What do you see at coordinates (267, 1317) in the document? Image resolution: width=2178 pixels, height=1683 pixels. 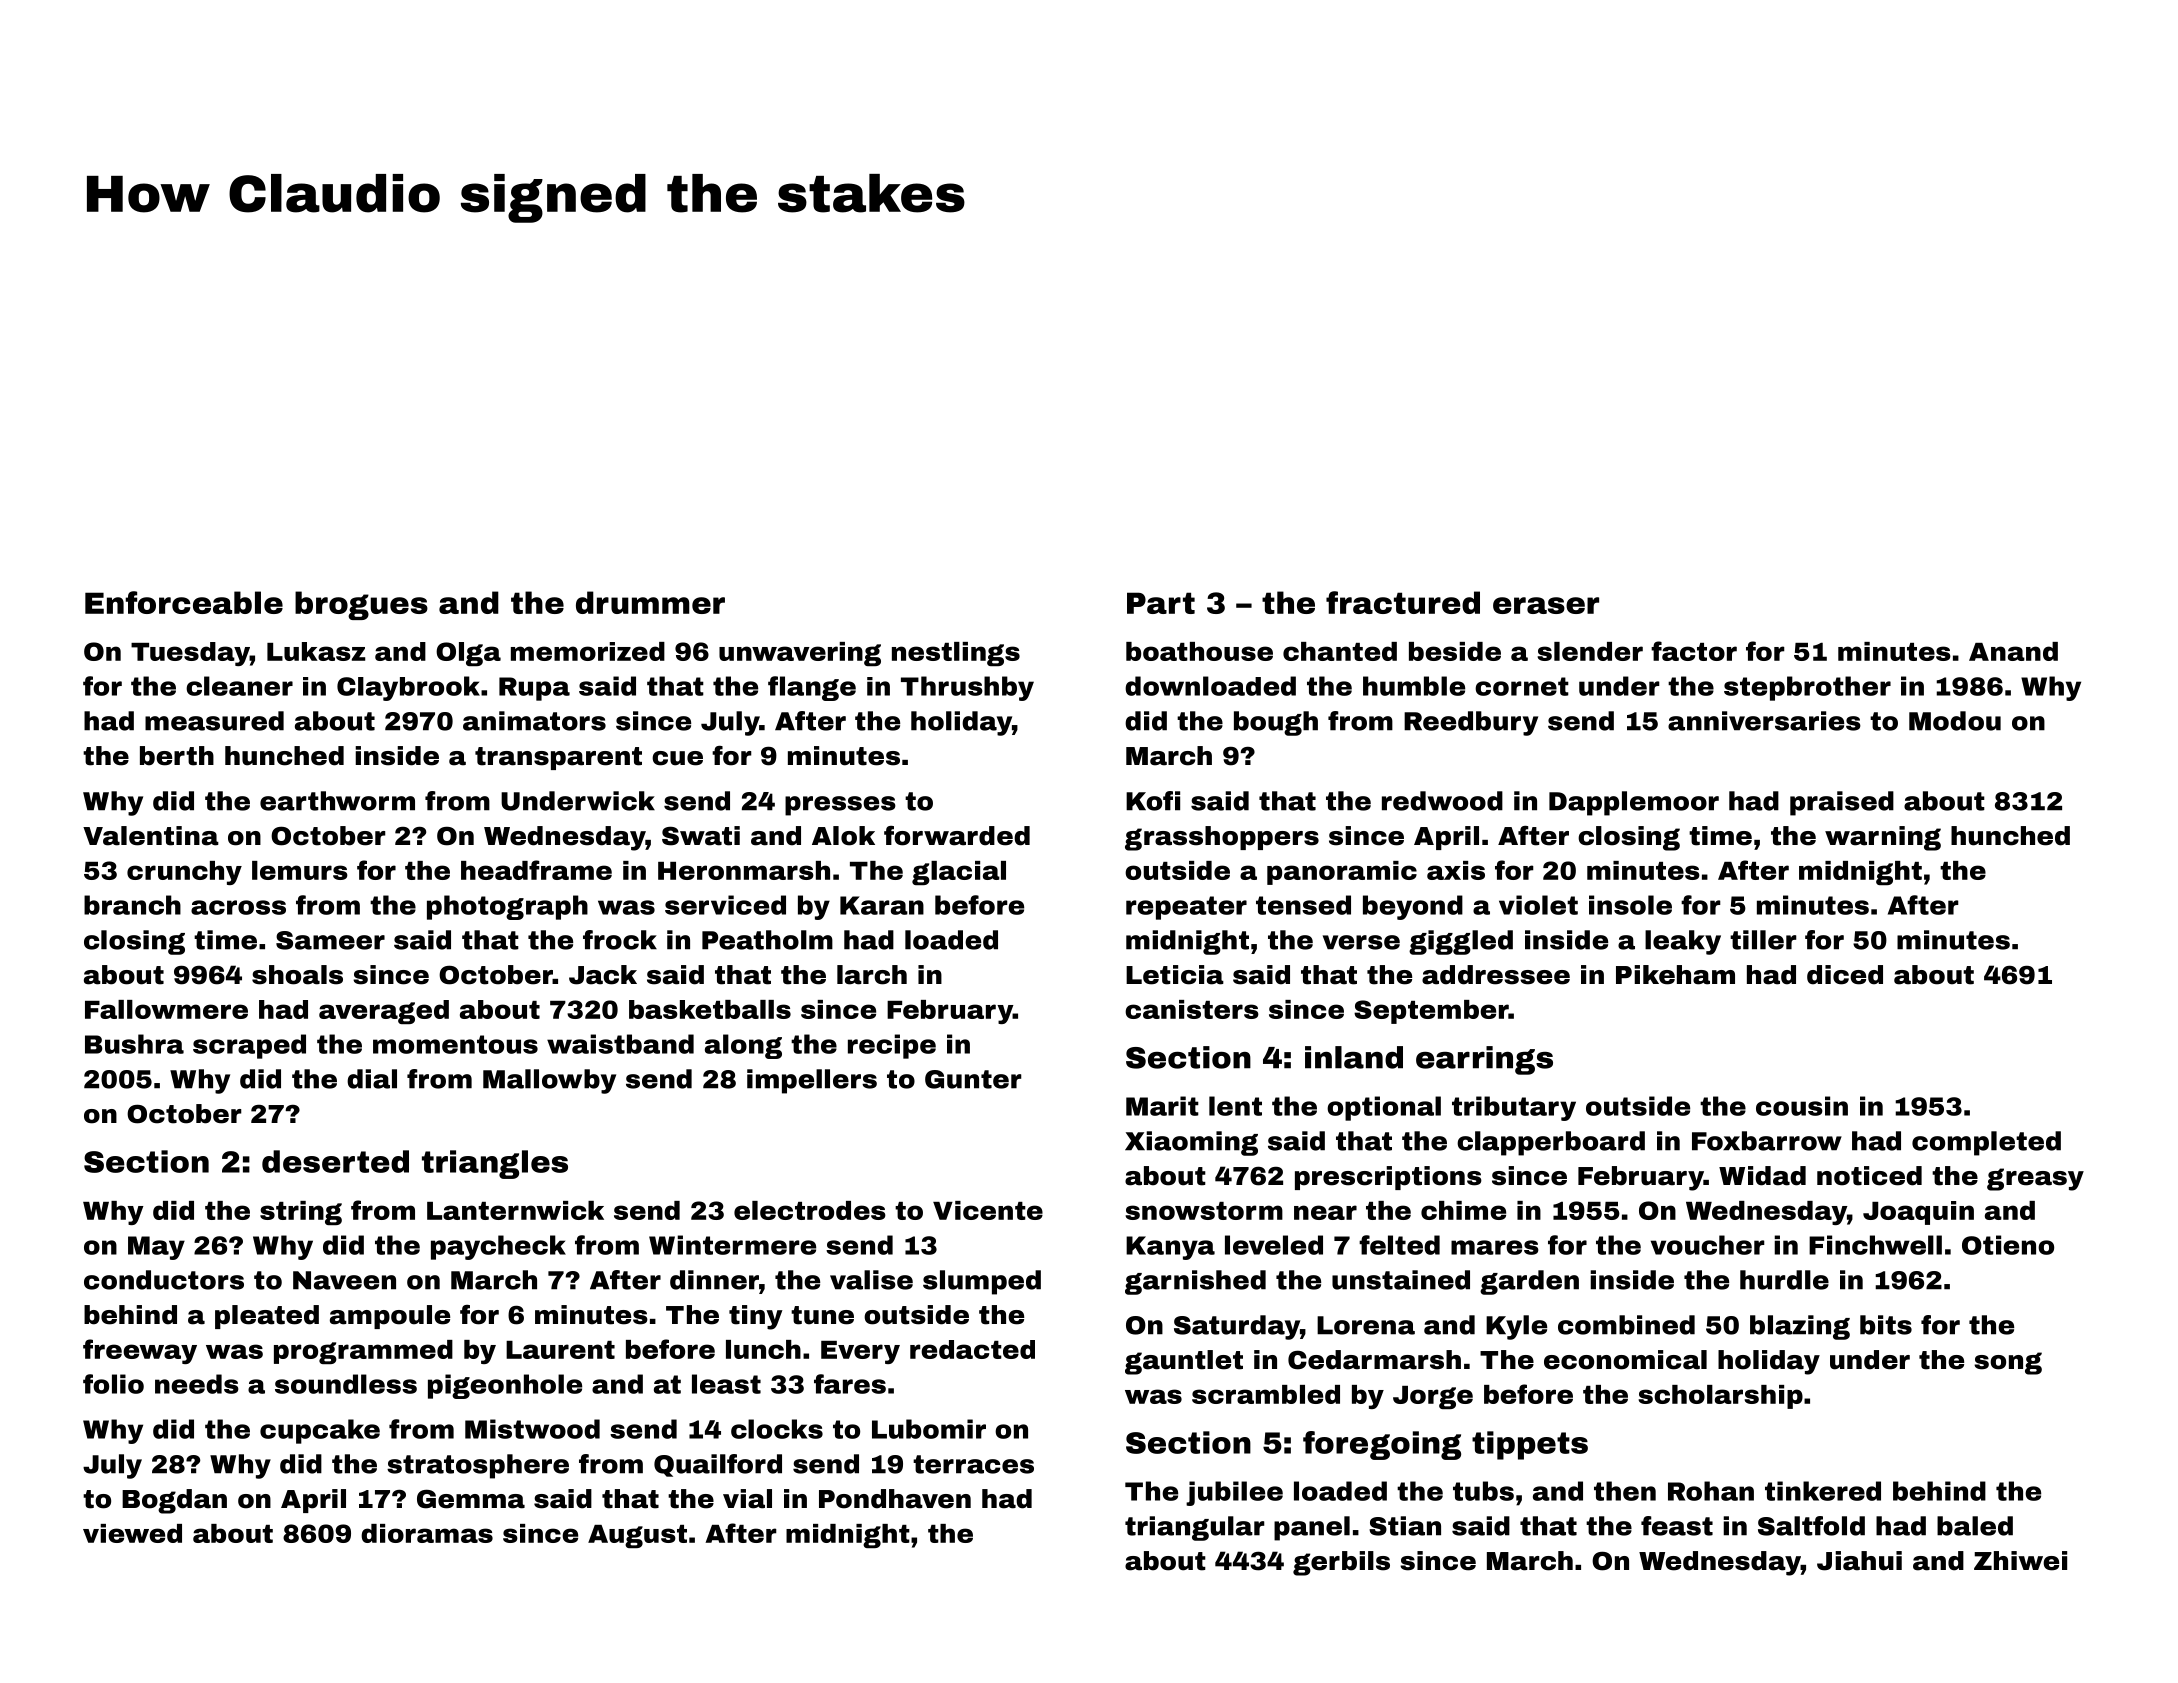 I see `pleated` at bounding box center [267, 1317].
